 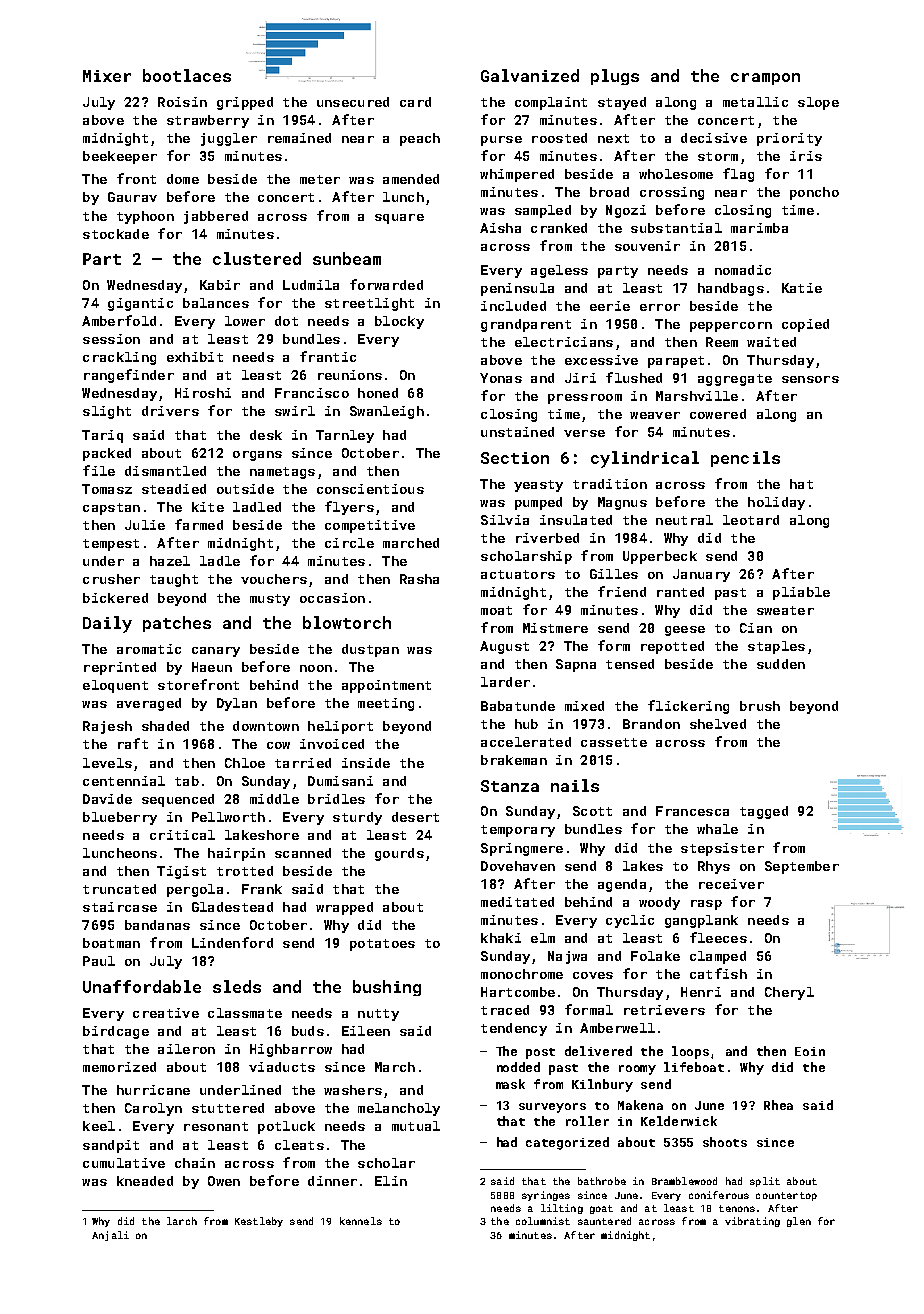 What do you see at coordinates (386, 704) in the screenshot?
I see `meeting` at bounding box center [386, 704].
